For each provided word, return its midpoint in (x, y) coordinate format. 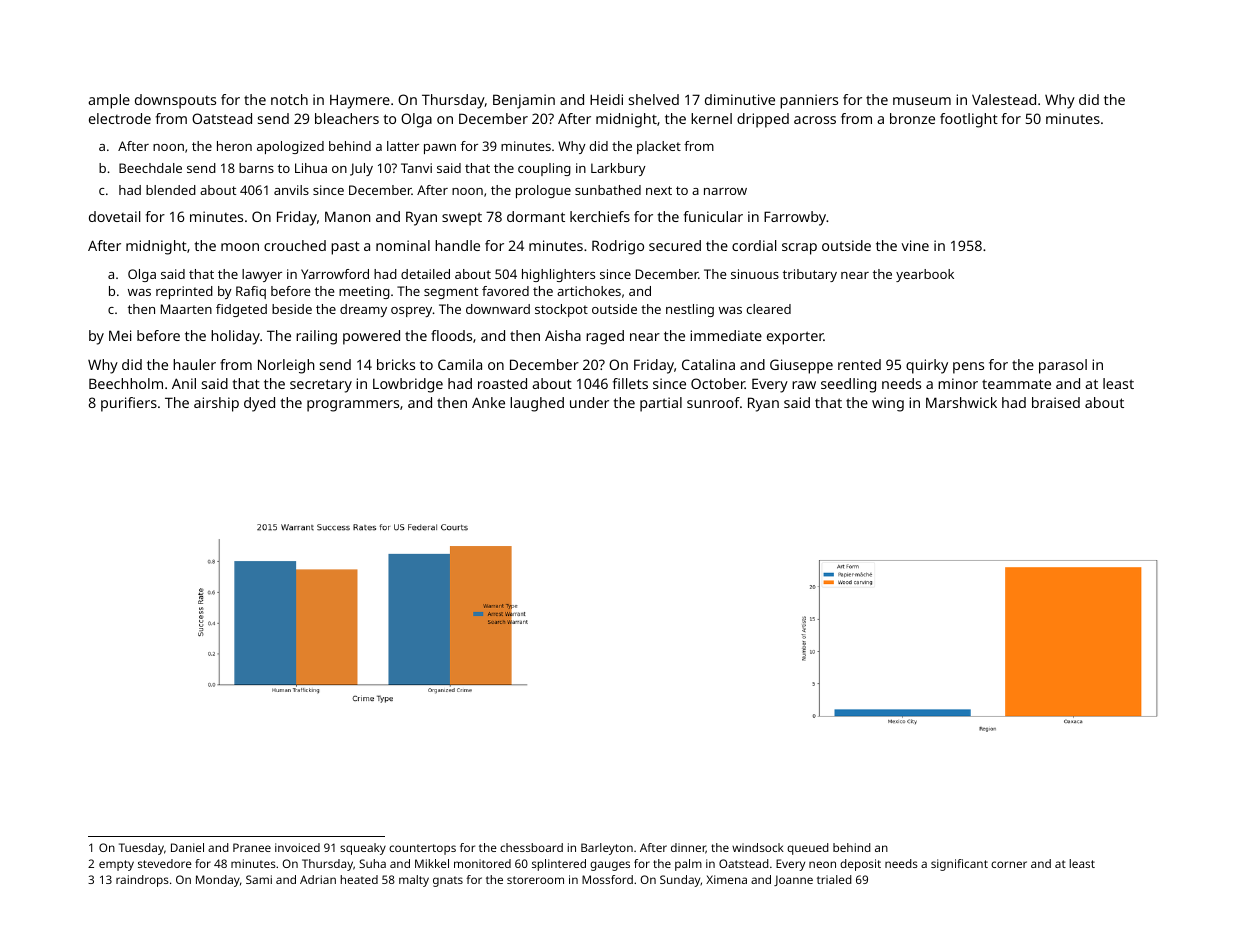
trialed (834, 879)
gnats (448, 881)
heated (359, 879)
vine (915, 245)
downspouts (175, 101)
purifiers (129, 404)
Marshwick (961, 402)
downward (498, 309)
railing (316, 337)
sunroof (713, 402)
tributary (810, 275)
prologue (543, 191)
